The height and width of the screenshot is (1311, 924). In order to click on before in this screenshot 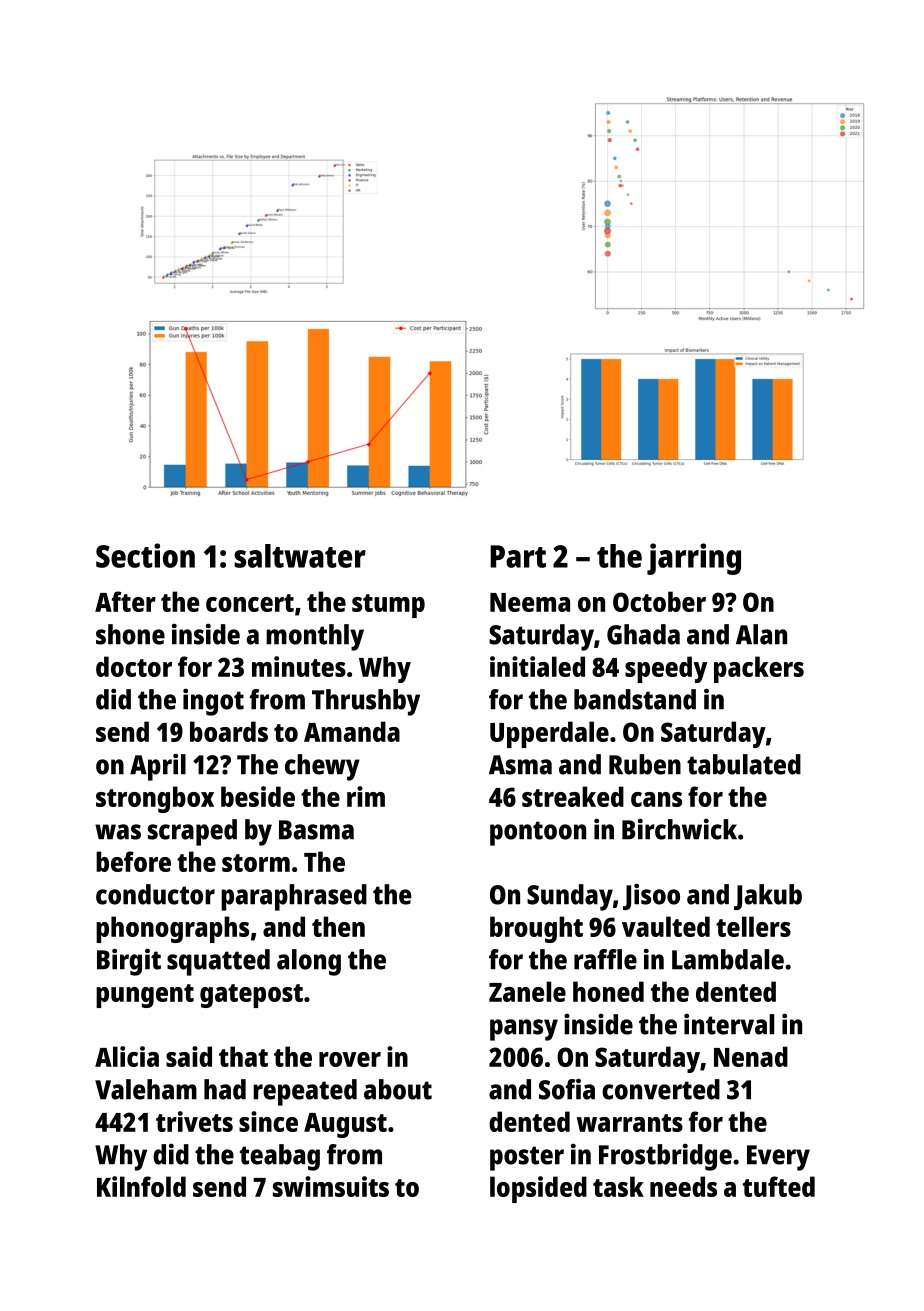, I will do `click(133, 861)`.
